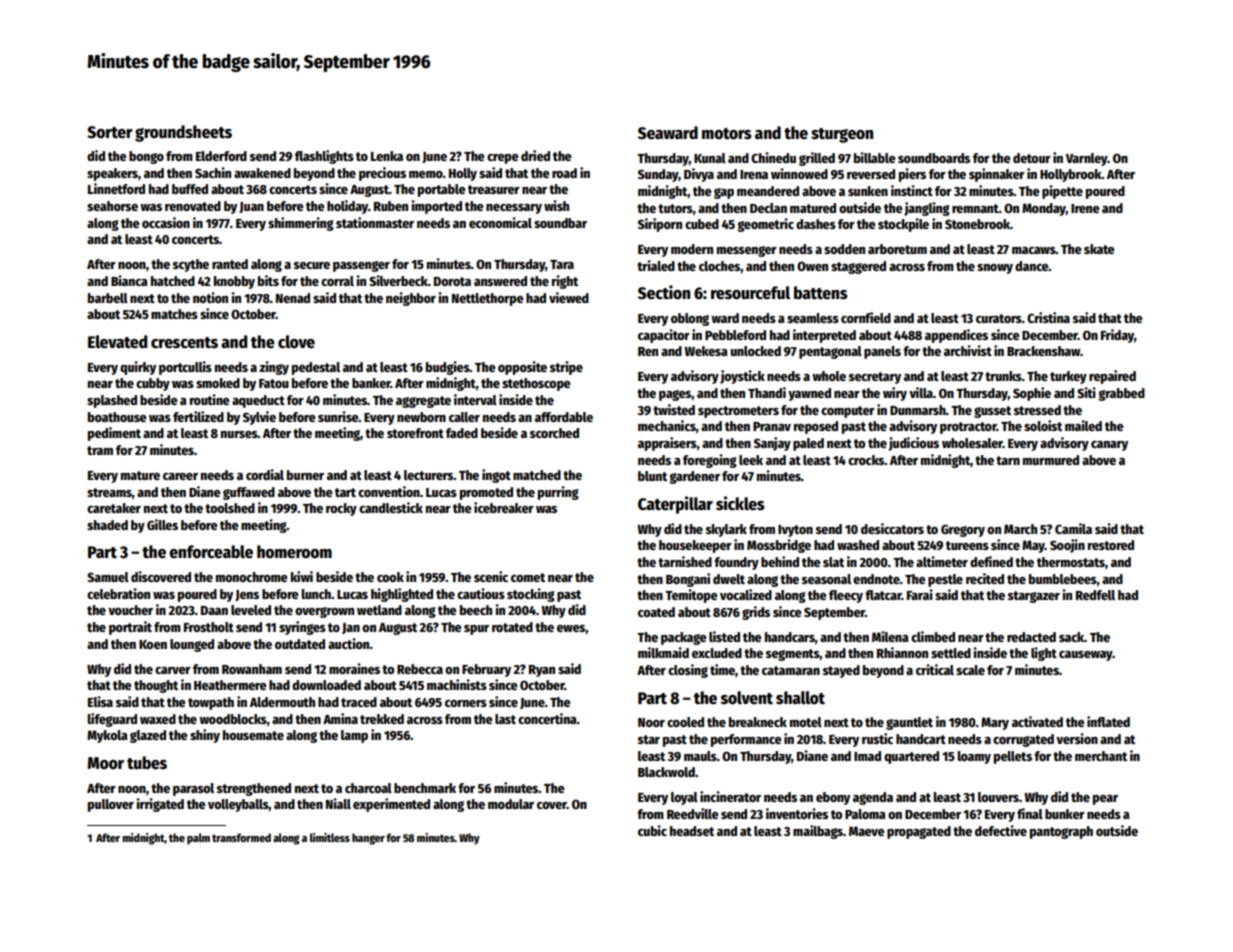 The image size is (1233, 952). I want to click on skate, so click(1099, 249).
